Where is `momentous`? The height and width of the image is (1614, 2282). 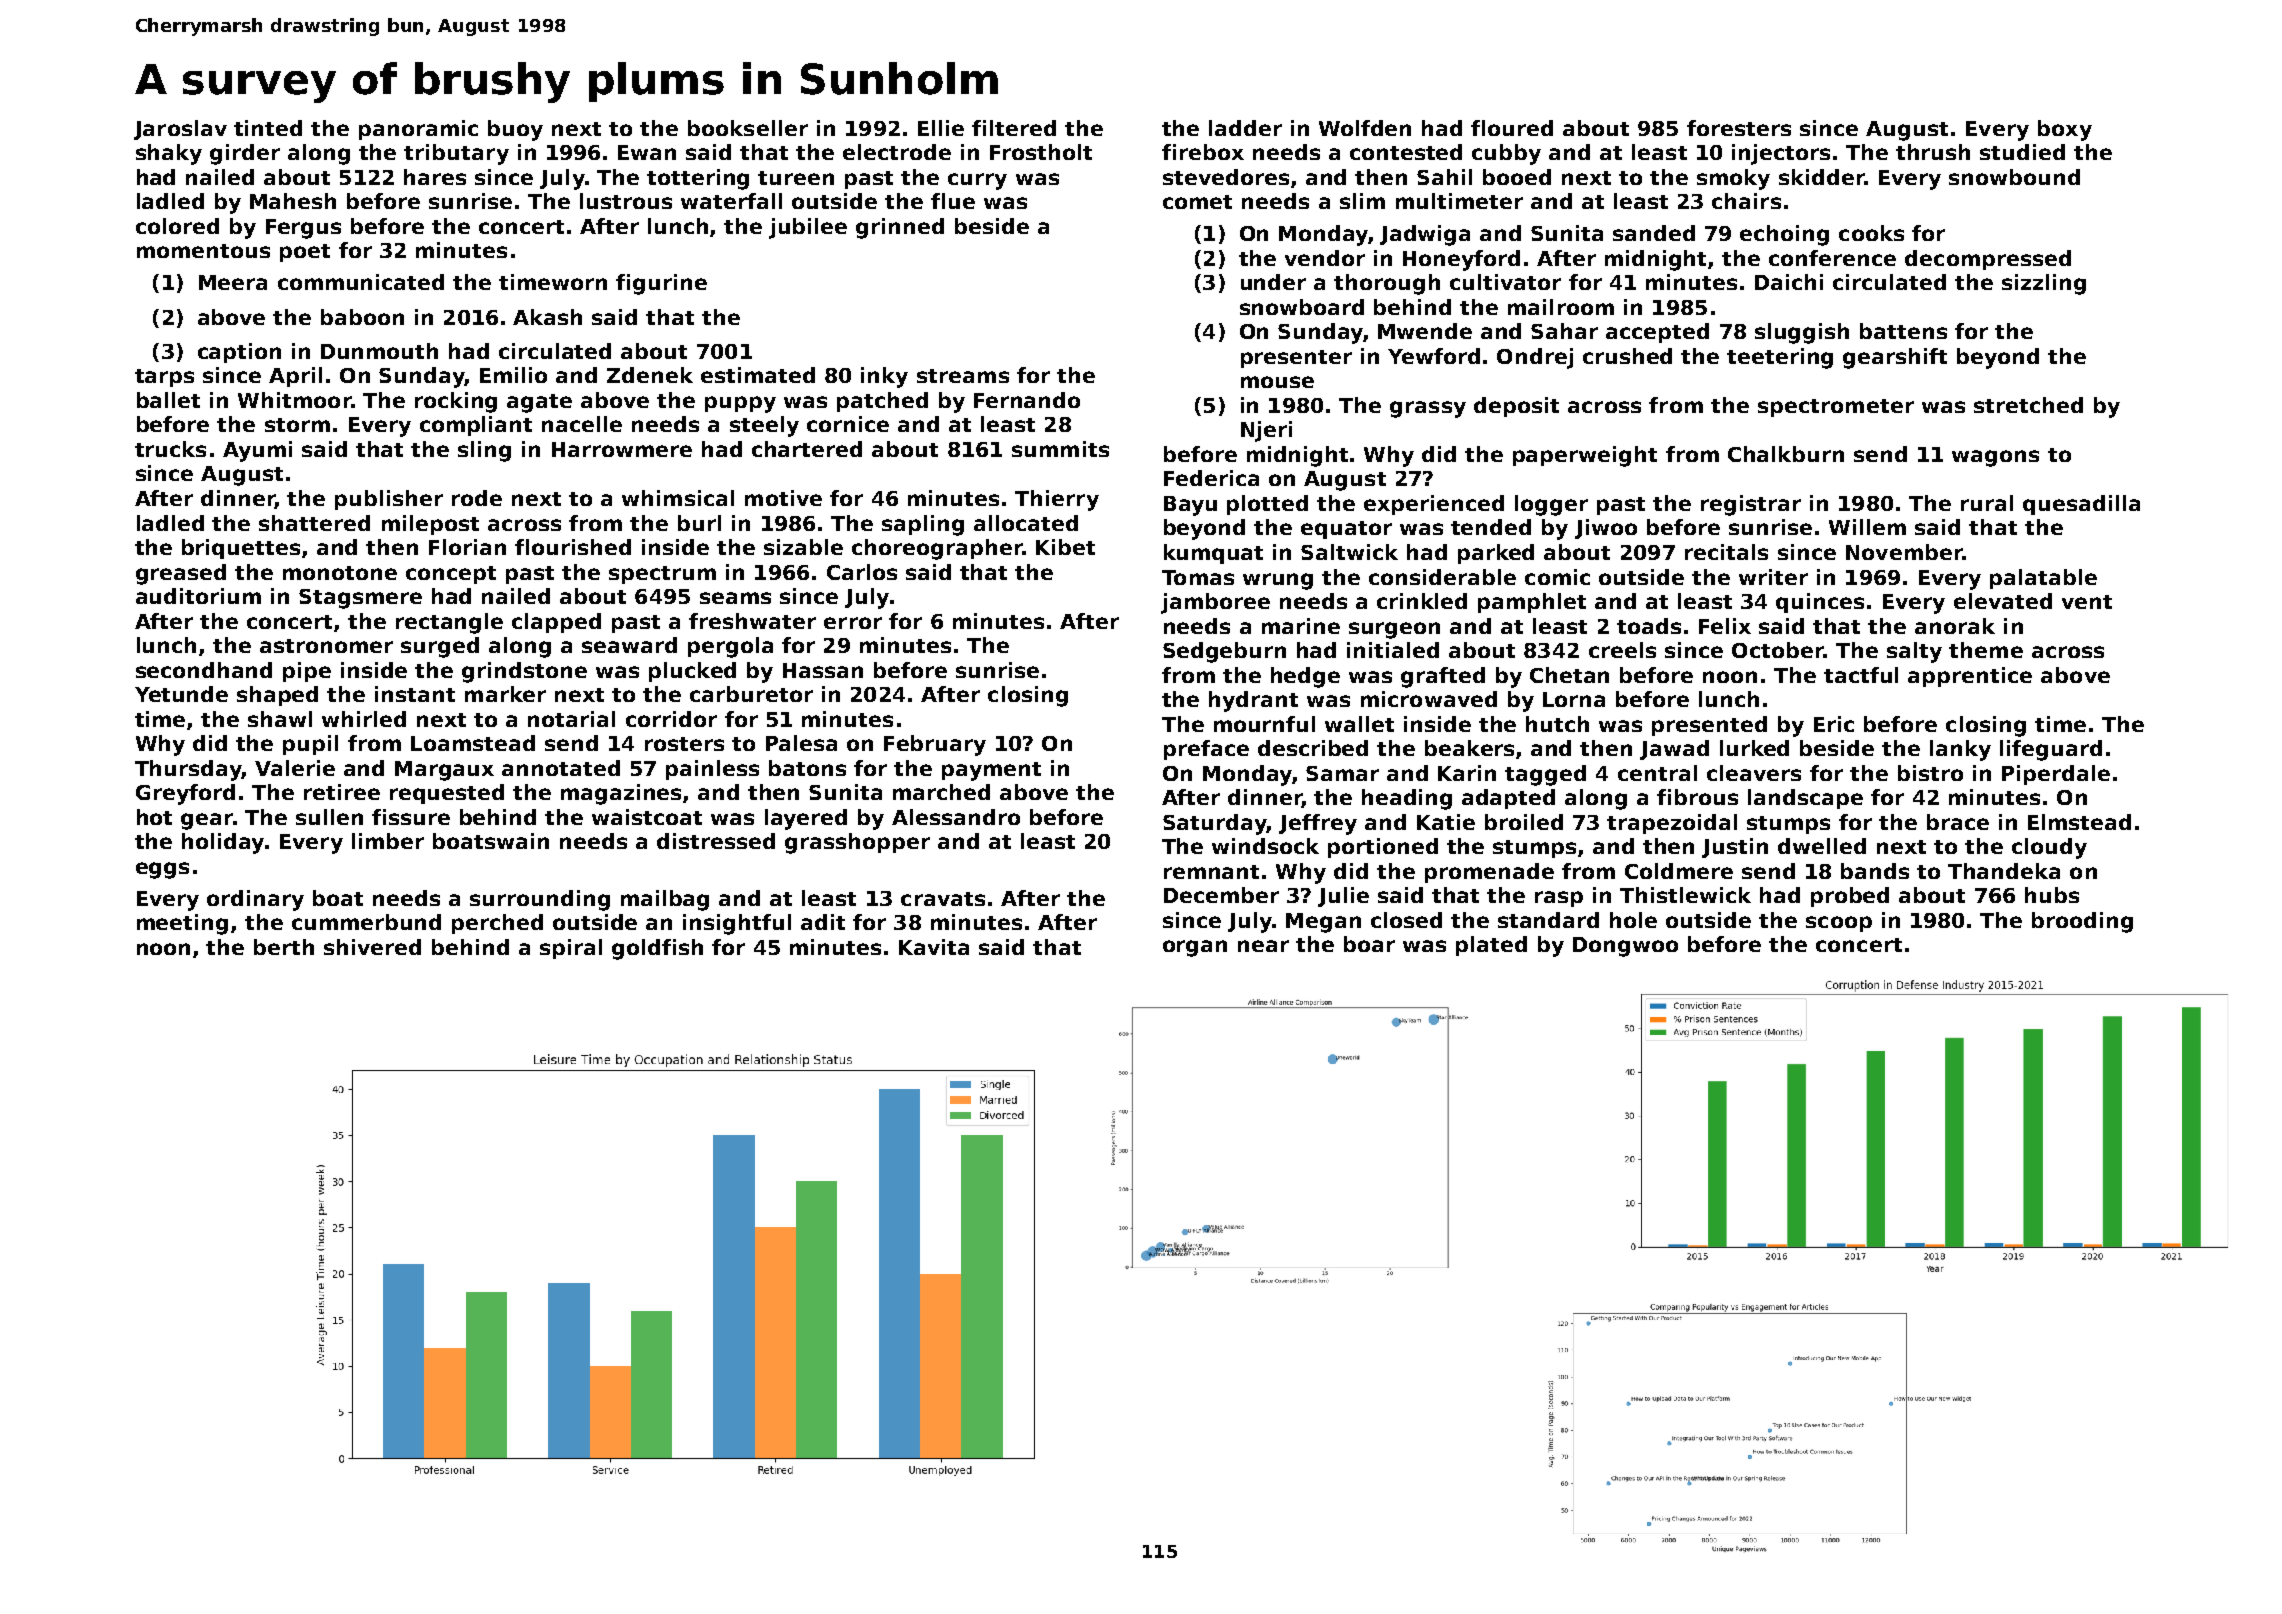 momentous is located at coordinates (203, 251).
